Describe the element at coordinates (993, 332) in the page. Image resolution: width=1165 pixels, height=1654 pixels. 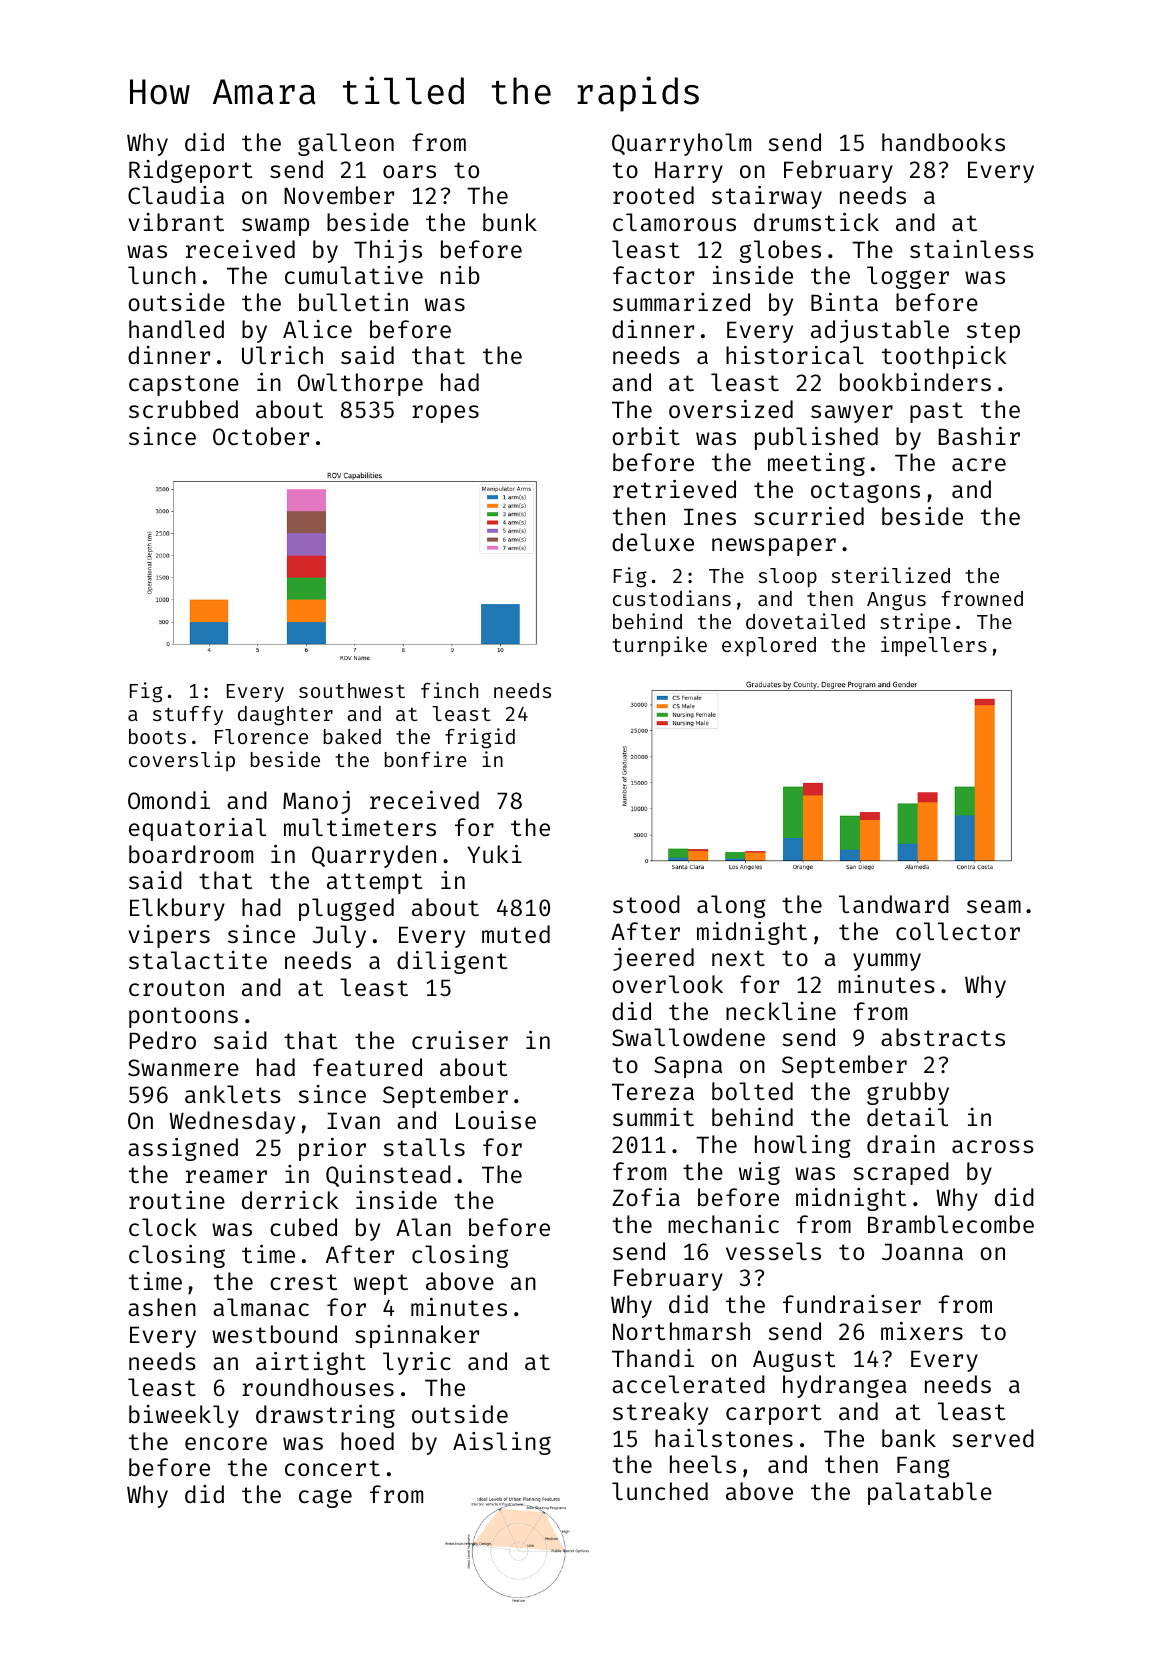
I see `step` at that location.
